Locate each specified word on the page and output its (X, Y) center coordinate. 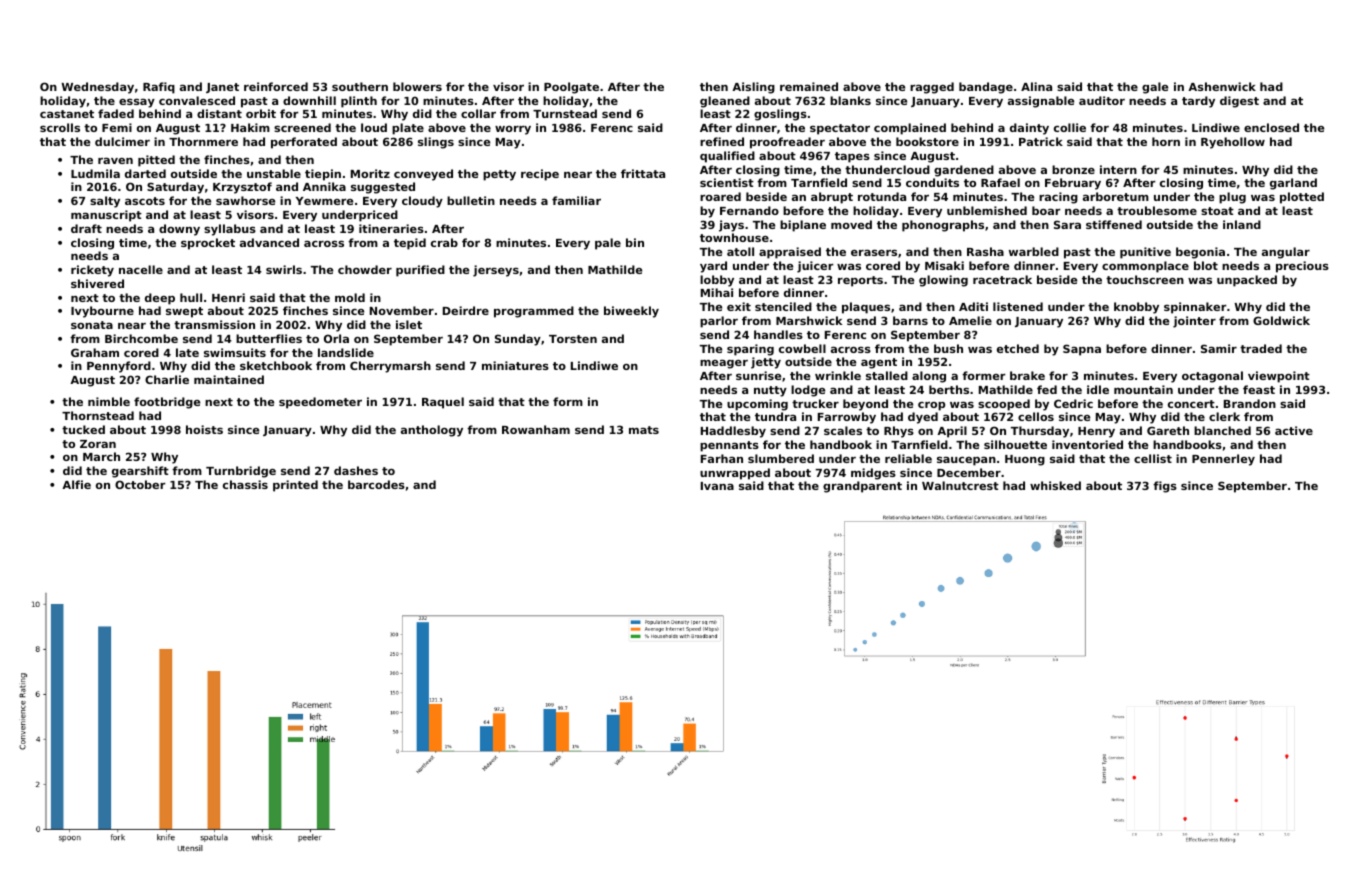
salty (105, 202)
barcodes (376, 484)
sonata (92, 325)
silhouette (1015, 444)
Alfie (76, 484)
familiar (576, 200)
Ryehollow (1233, 143)
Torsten (573, 339)
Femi (117, 127)
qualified (727, 157)
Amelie (970, 320)
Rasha (985, 251)
